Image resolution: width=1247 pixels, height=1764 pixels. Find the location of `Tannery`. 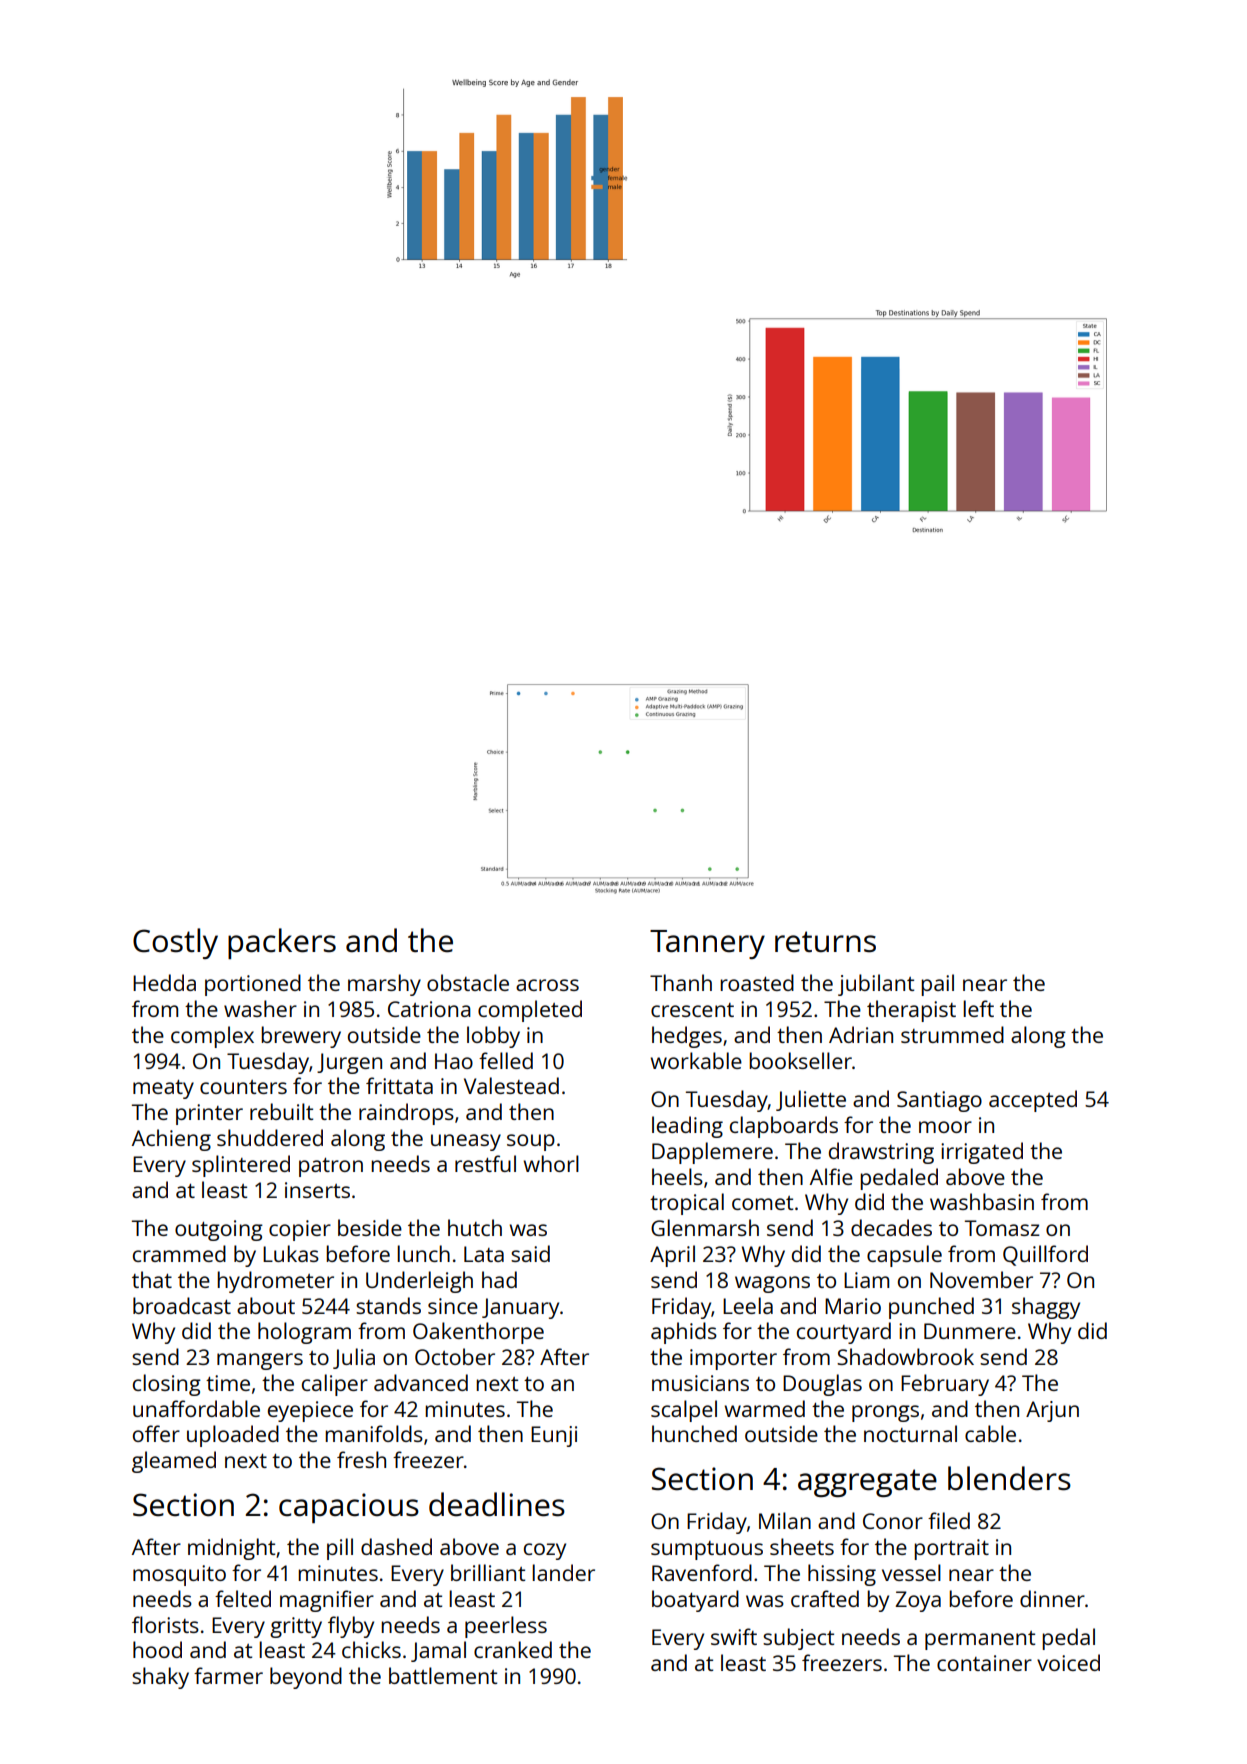

Tannery is located at coordinates (707, 944).
